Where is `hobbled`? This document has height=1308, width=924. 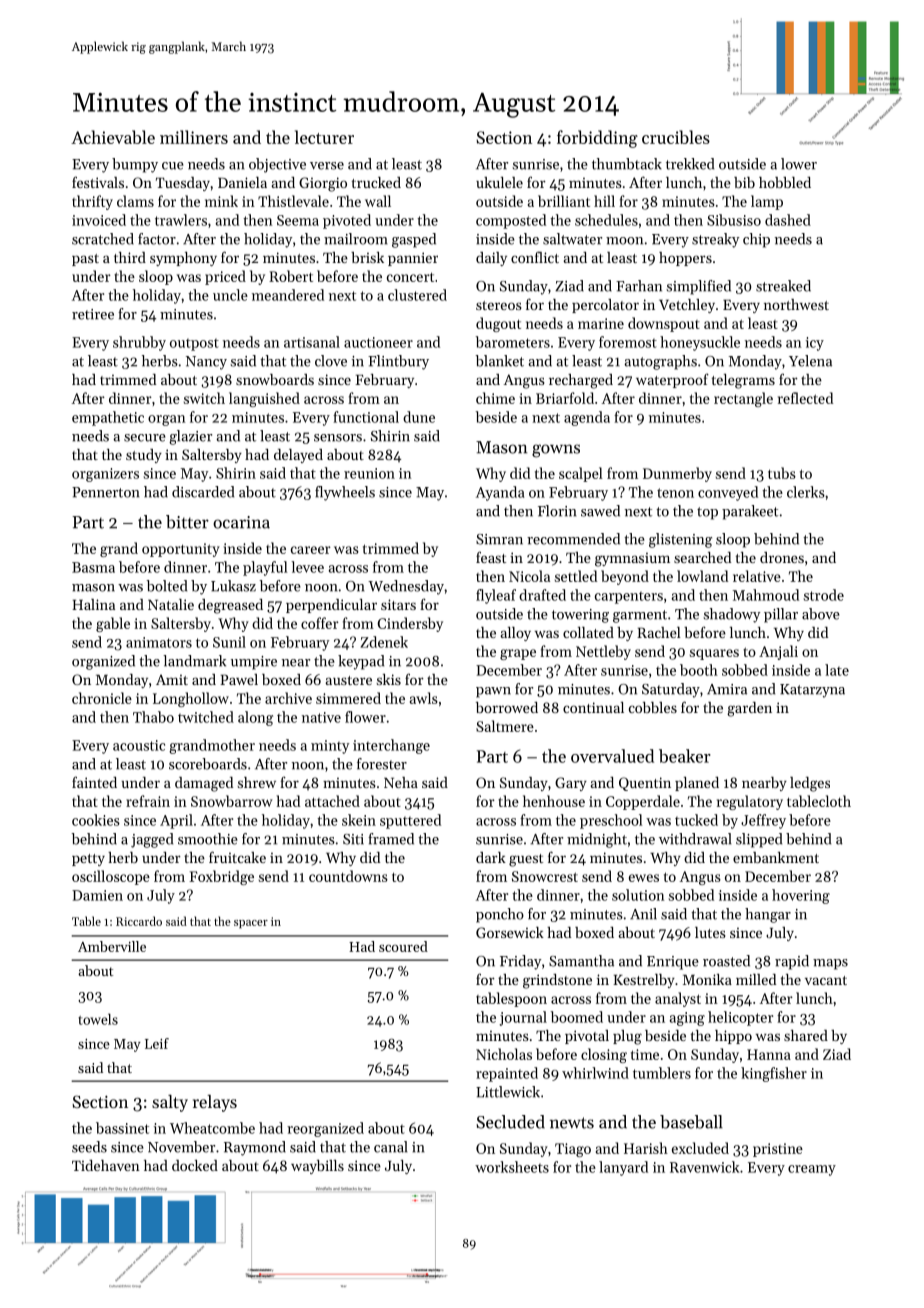
hobbled is located at coordinates (785, 182).
